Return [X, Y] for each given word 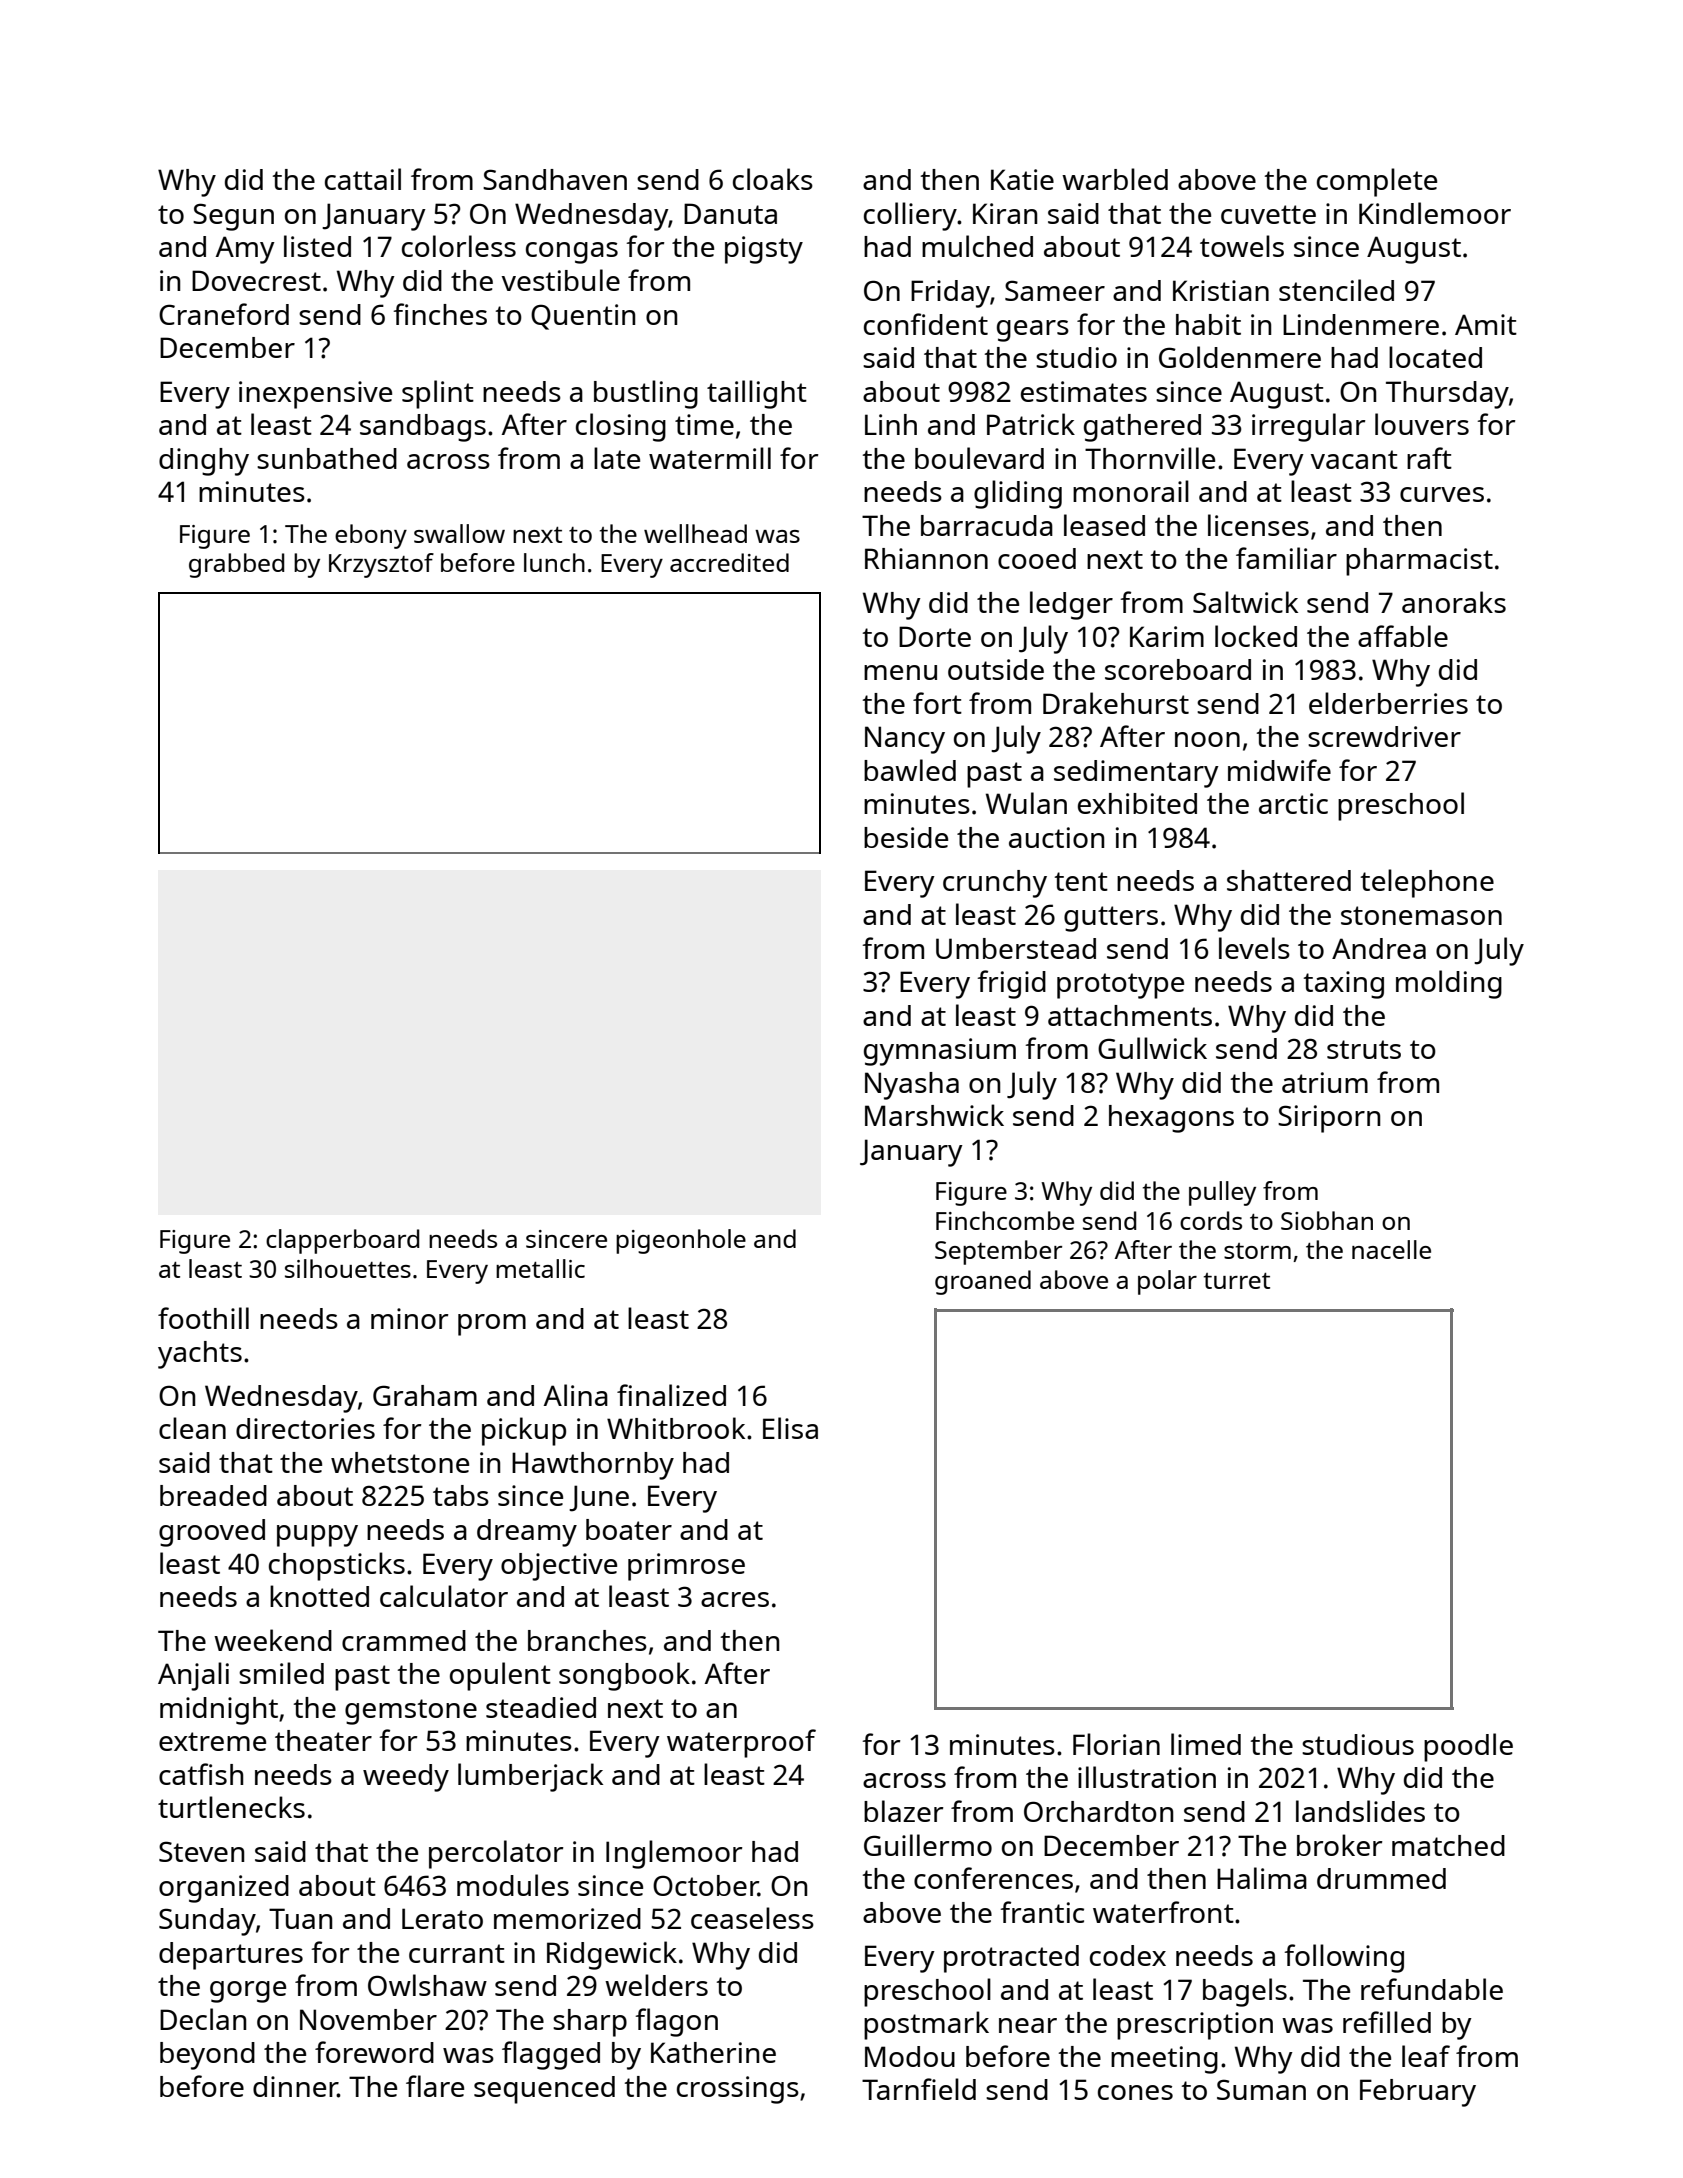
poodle [1468, 1747]
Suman [1261, 2089]
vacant [1354, 459]
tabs [461, 1495]
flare [435, 2086]
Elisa [790, 1428]
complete [1377, 182]
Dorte [935, 636]
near [1028, 2025]
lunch [554, 562]
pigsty [764, 250]
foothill [203, 1318]
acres [735, 1599]
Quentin [583, 317]
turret [1237, 1281]
